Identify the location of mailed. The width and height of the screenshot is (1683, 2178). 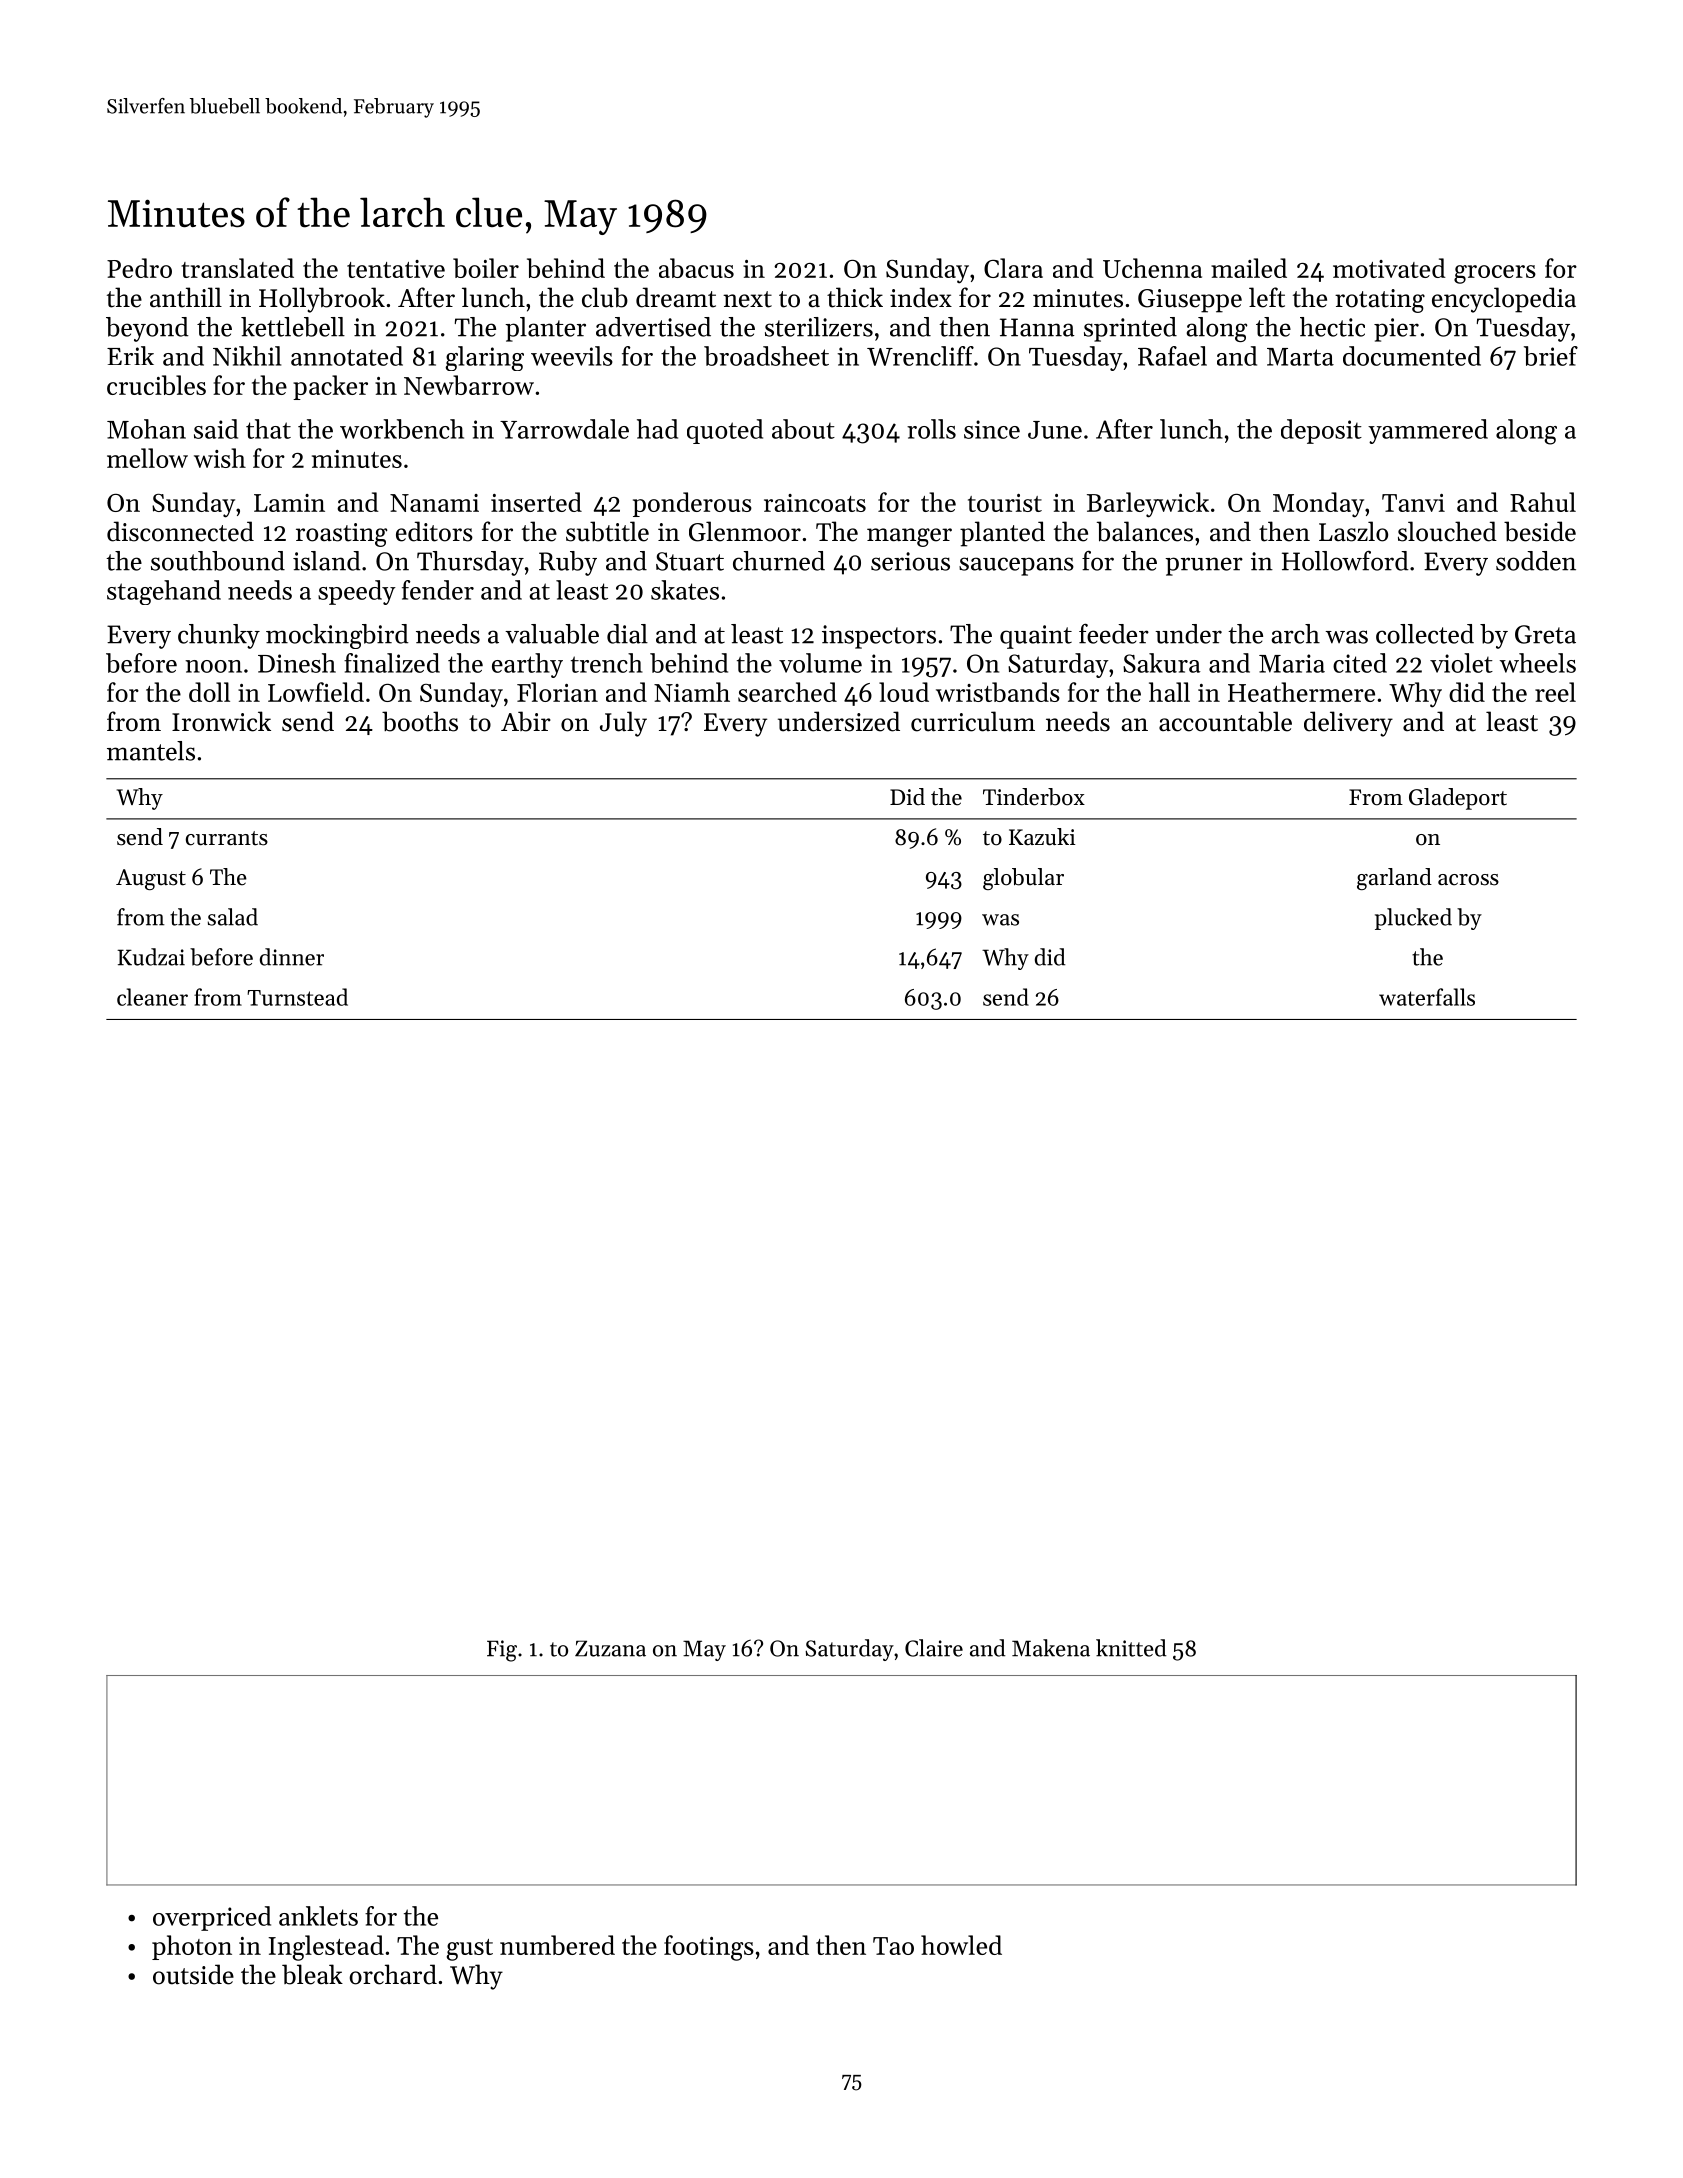
(1249, 268).
